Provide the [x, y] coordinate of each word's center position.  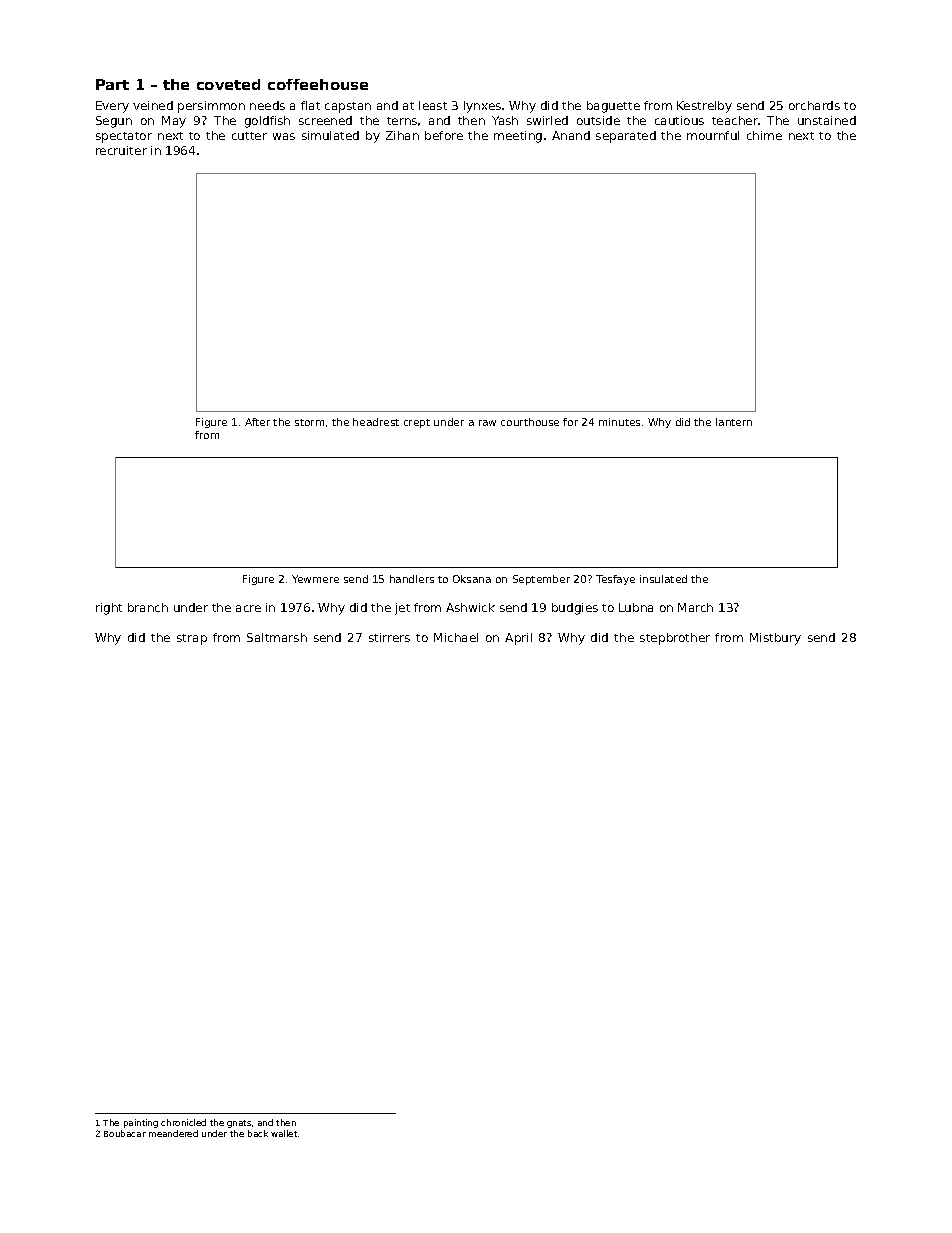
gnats [239, 1124]
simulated [330, 135]
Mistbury [775, 639]
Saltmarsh [277, 637]
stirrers [389, 637]
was [284, 136]
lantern [734, 422]
